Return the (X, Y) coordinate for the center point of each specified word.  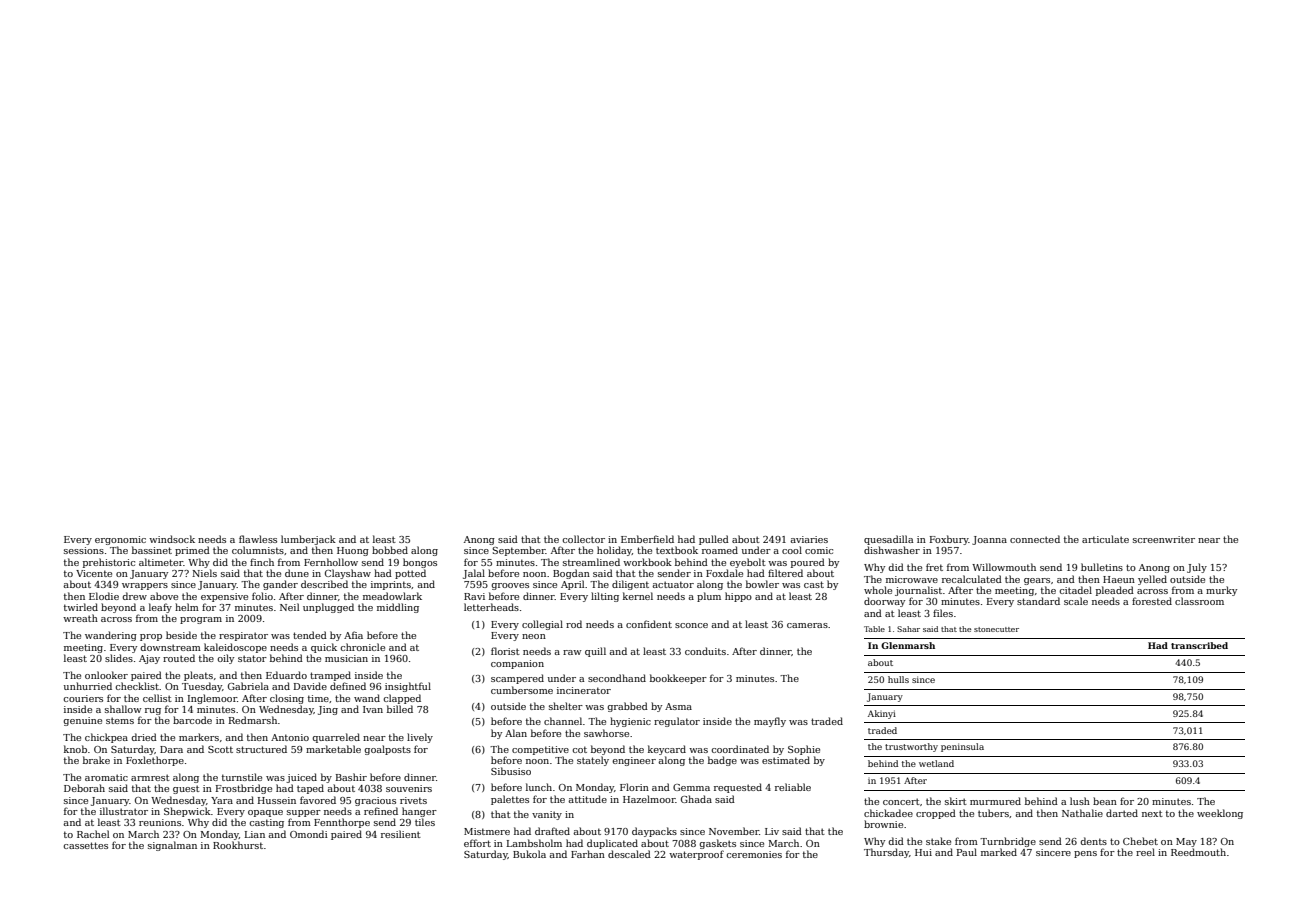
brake (96, 760)
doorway (884, 602)
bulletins (1102, 567)
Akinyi (882, 714)
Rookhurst (238, 845)
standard (1038, 601)
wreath (80, 618)
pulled (714, 540)
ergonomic (120, 540)
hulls (898, 679)
